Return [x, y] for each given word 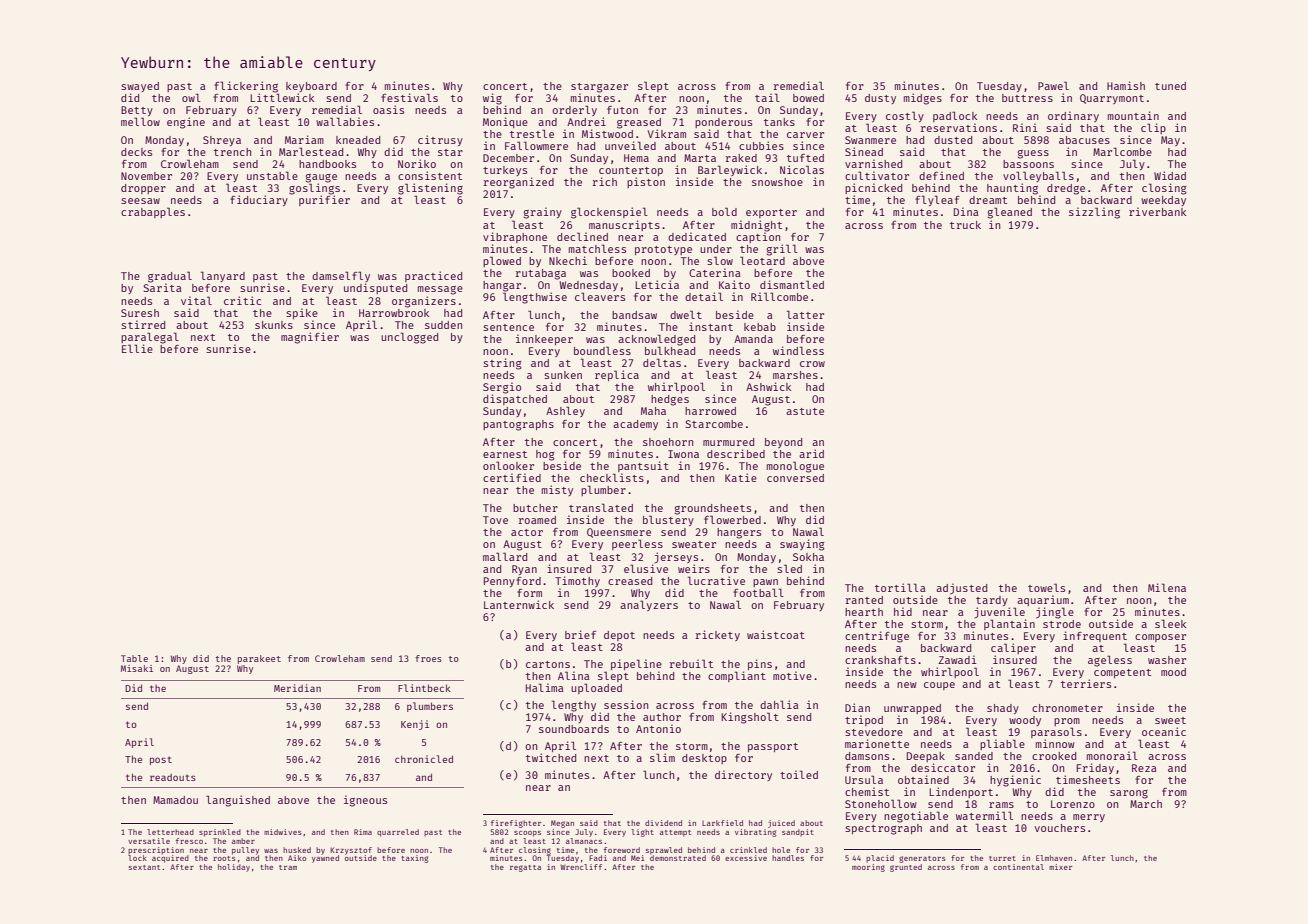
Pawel [1053, 85]
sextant [144, 867]
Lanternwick [519, 604]
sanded [974, 756]
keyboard [311, 87]
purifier [324, 200]
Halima [545, 687]
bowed [808, 98]
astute [805, 411]
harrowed [710, 411]
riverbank [1157, 211]
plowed [502, 261]
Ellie [137, 348]
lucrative [716, 580]
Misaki [137, 668]
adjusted [961, 589]
